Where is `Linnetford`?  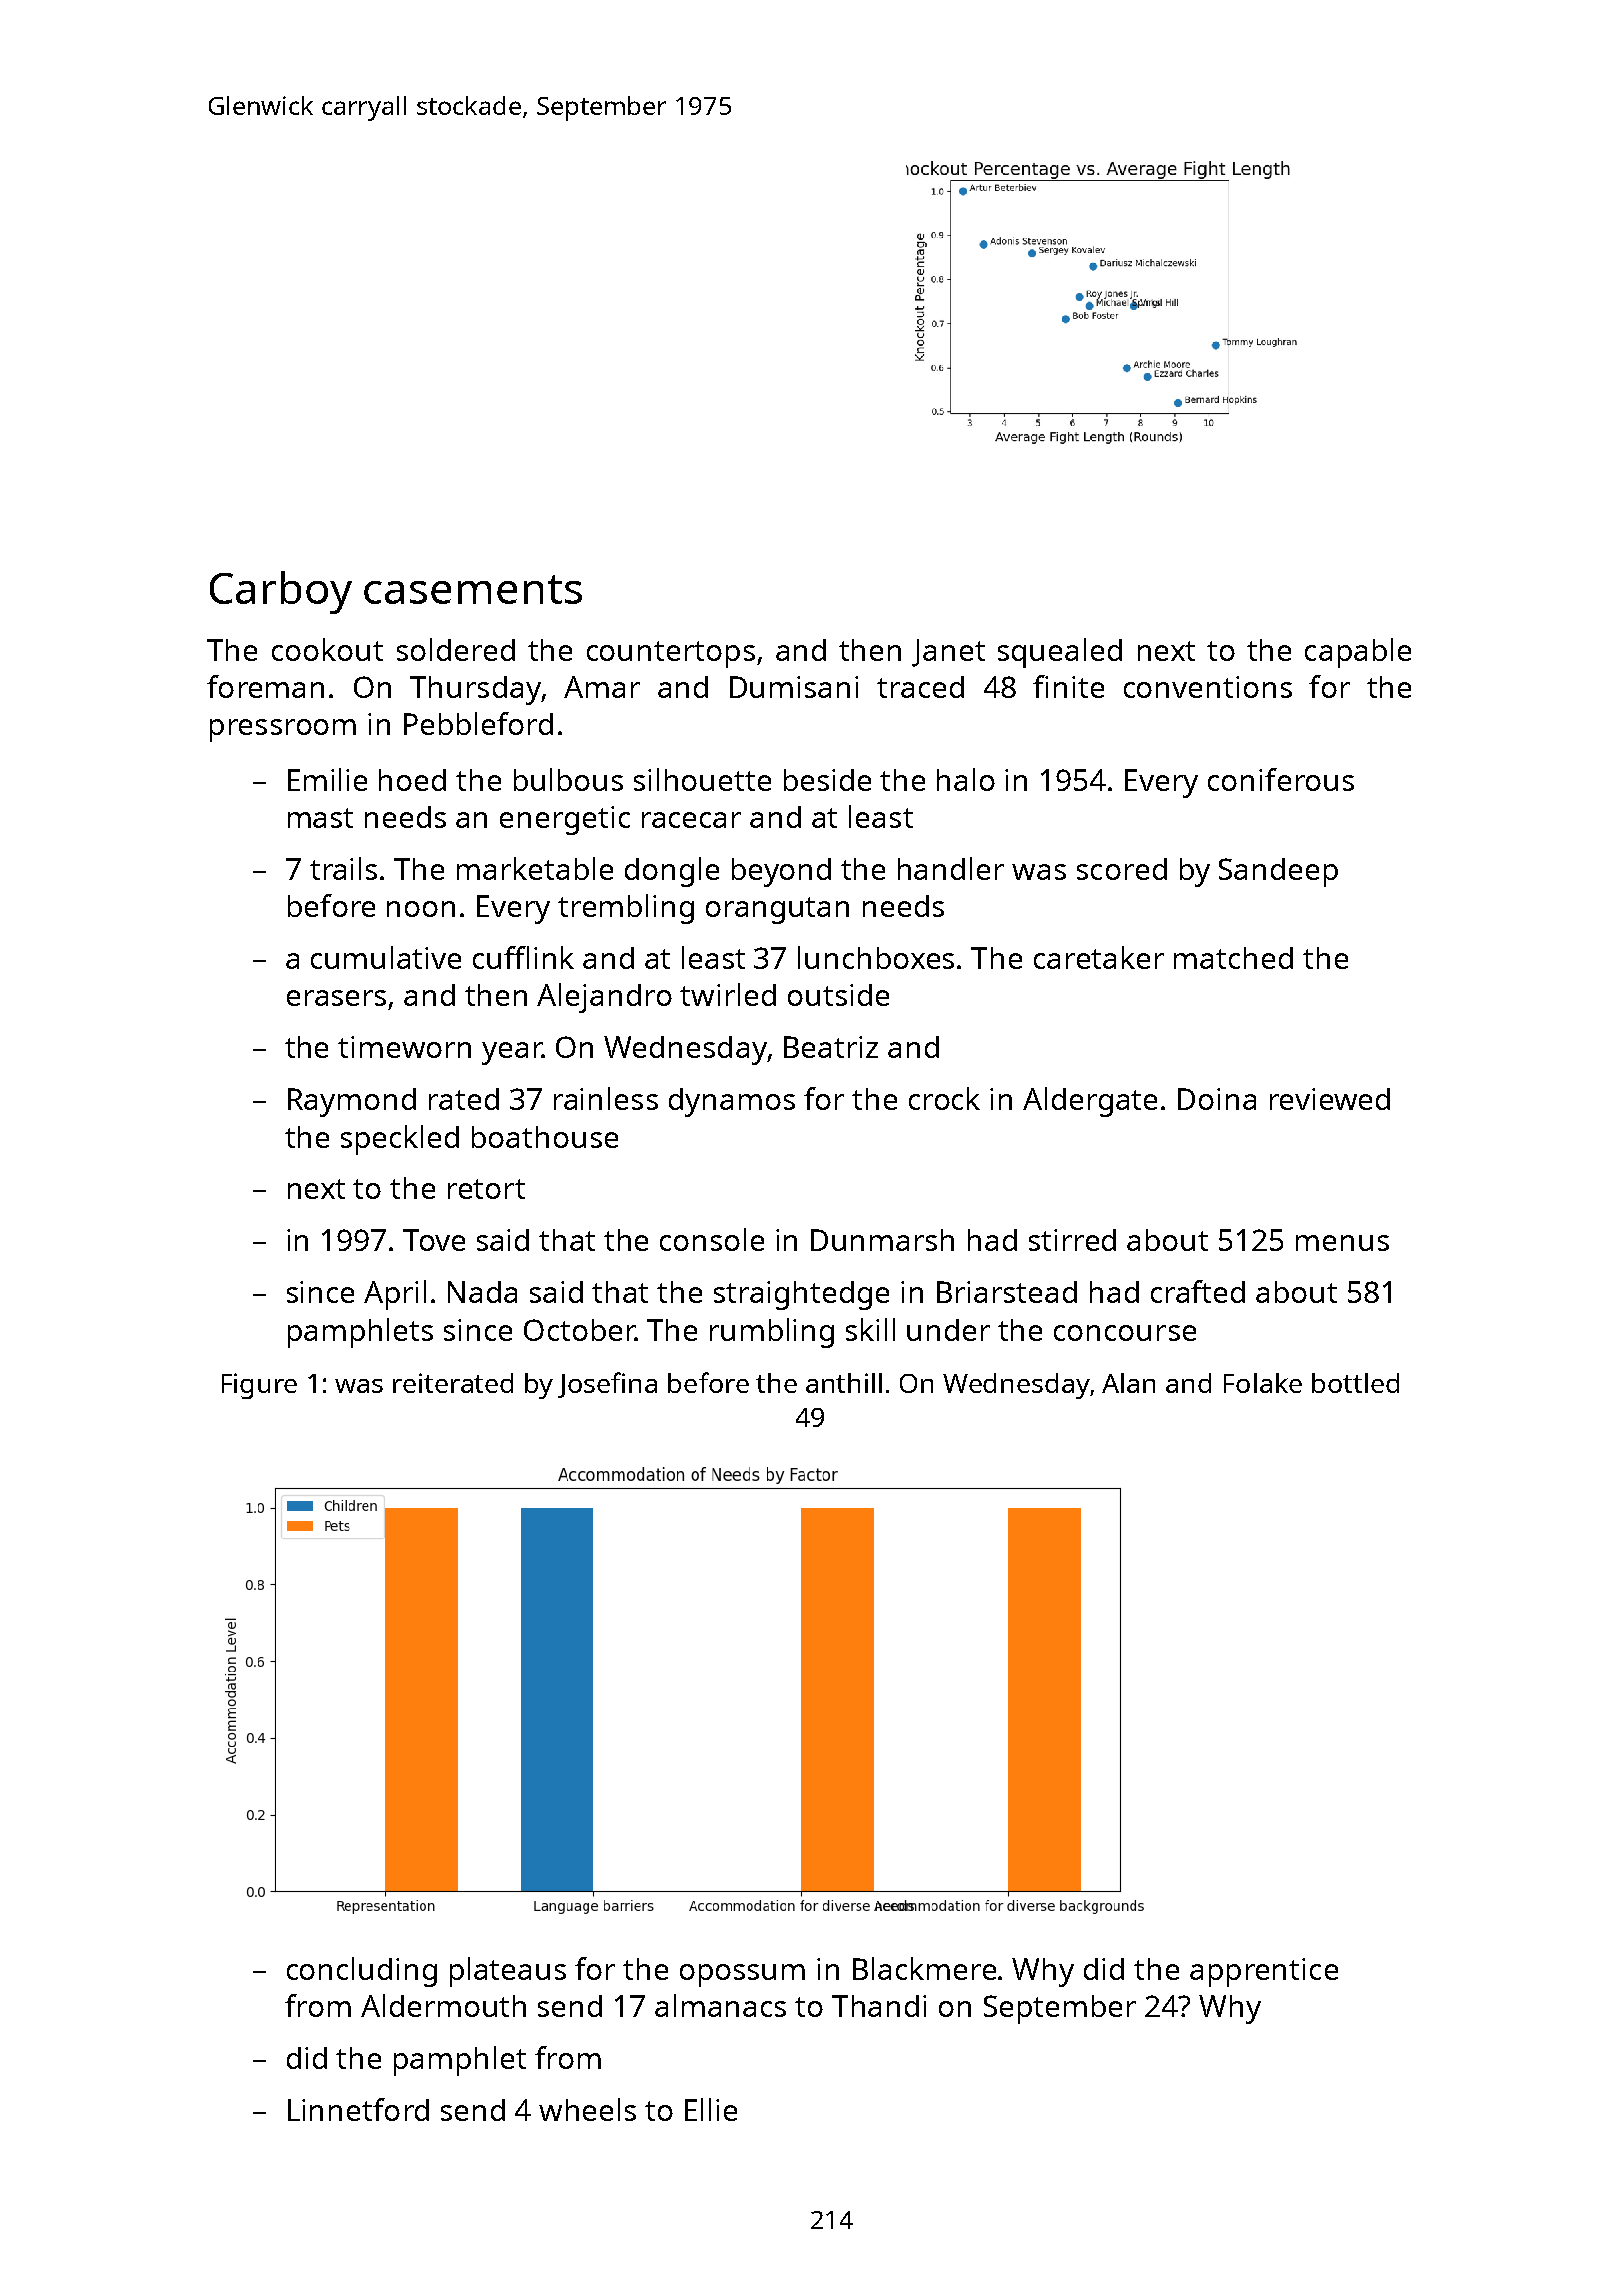 Linnetford is located at coordinates (358, 2109).
